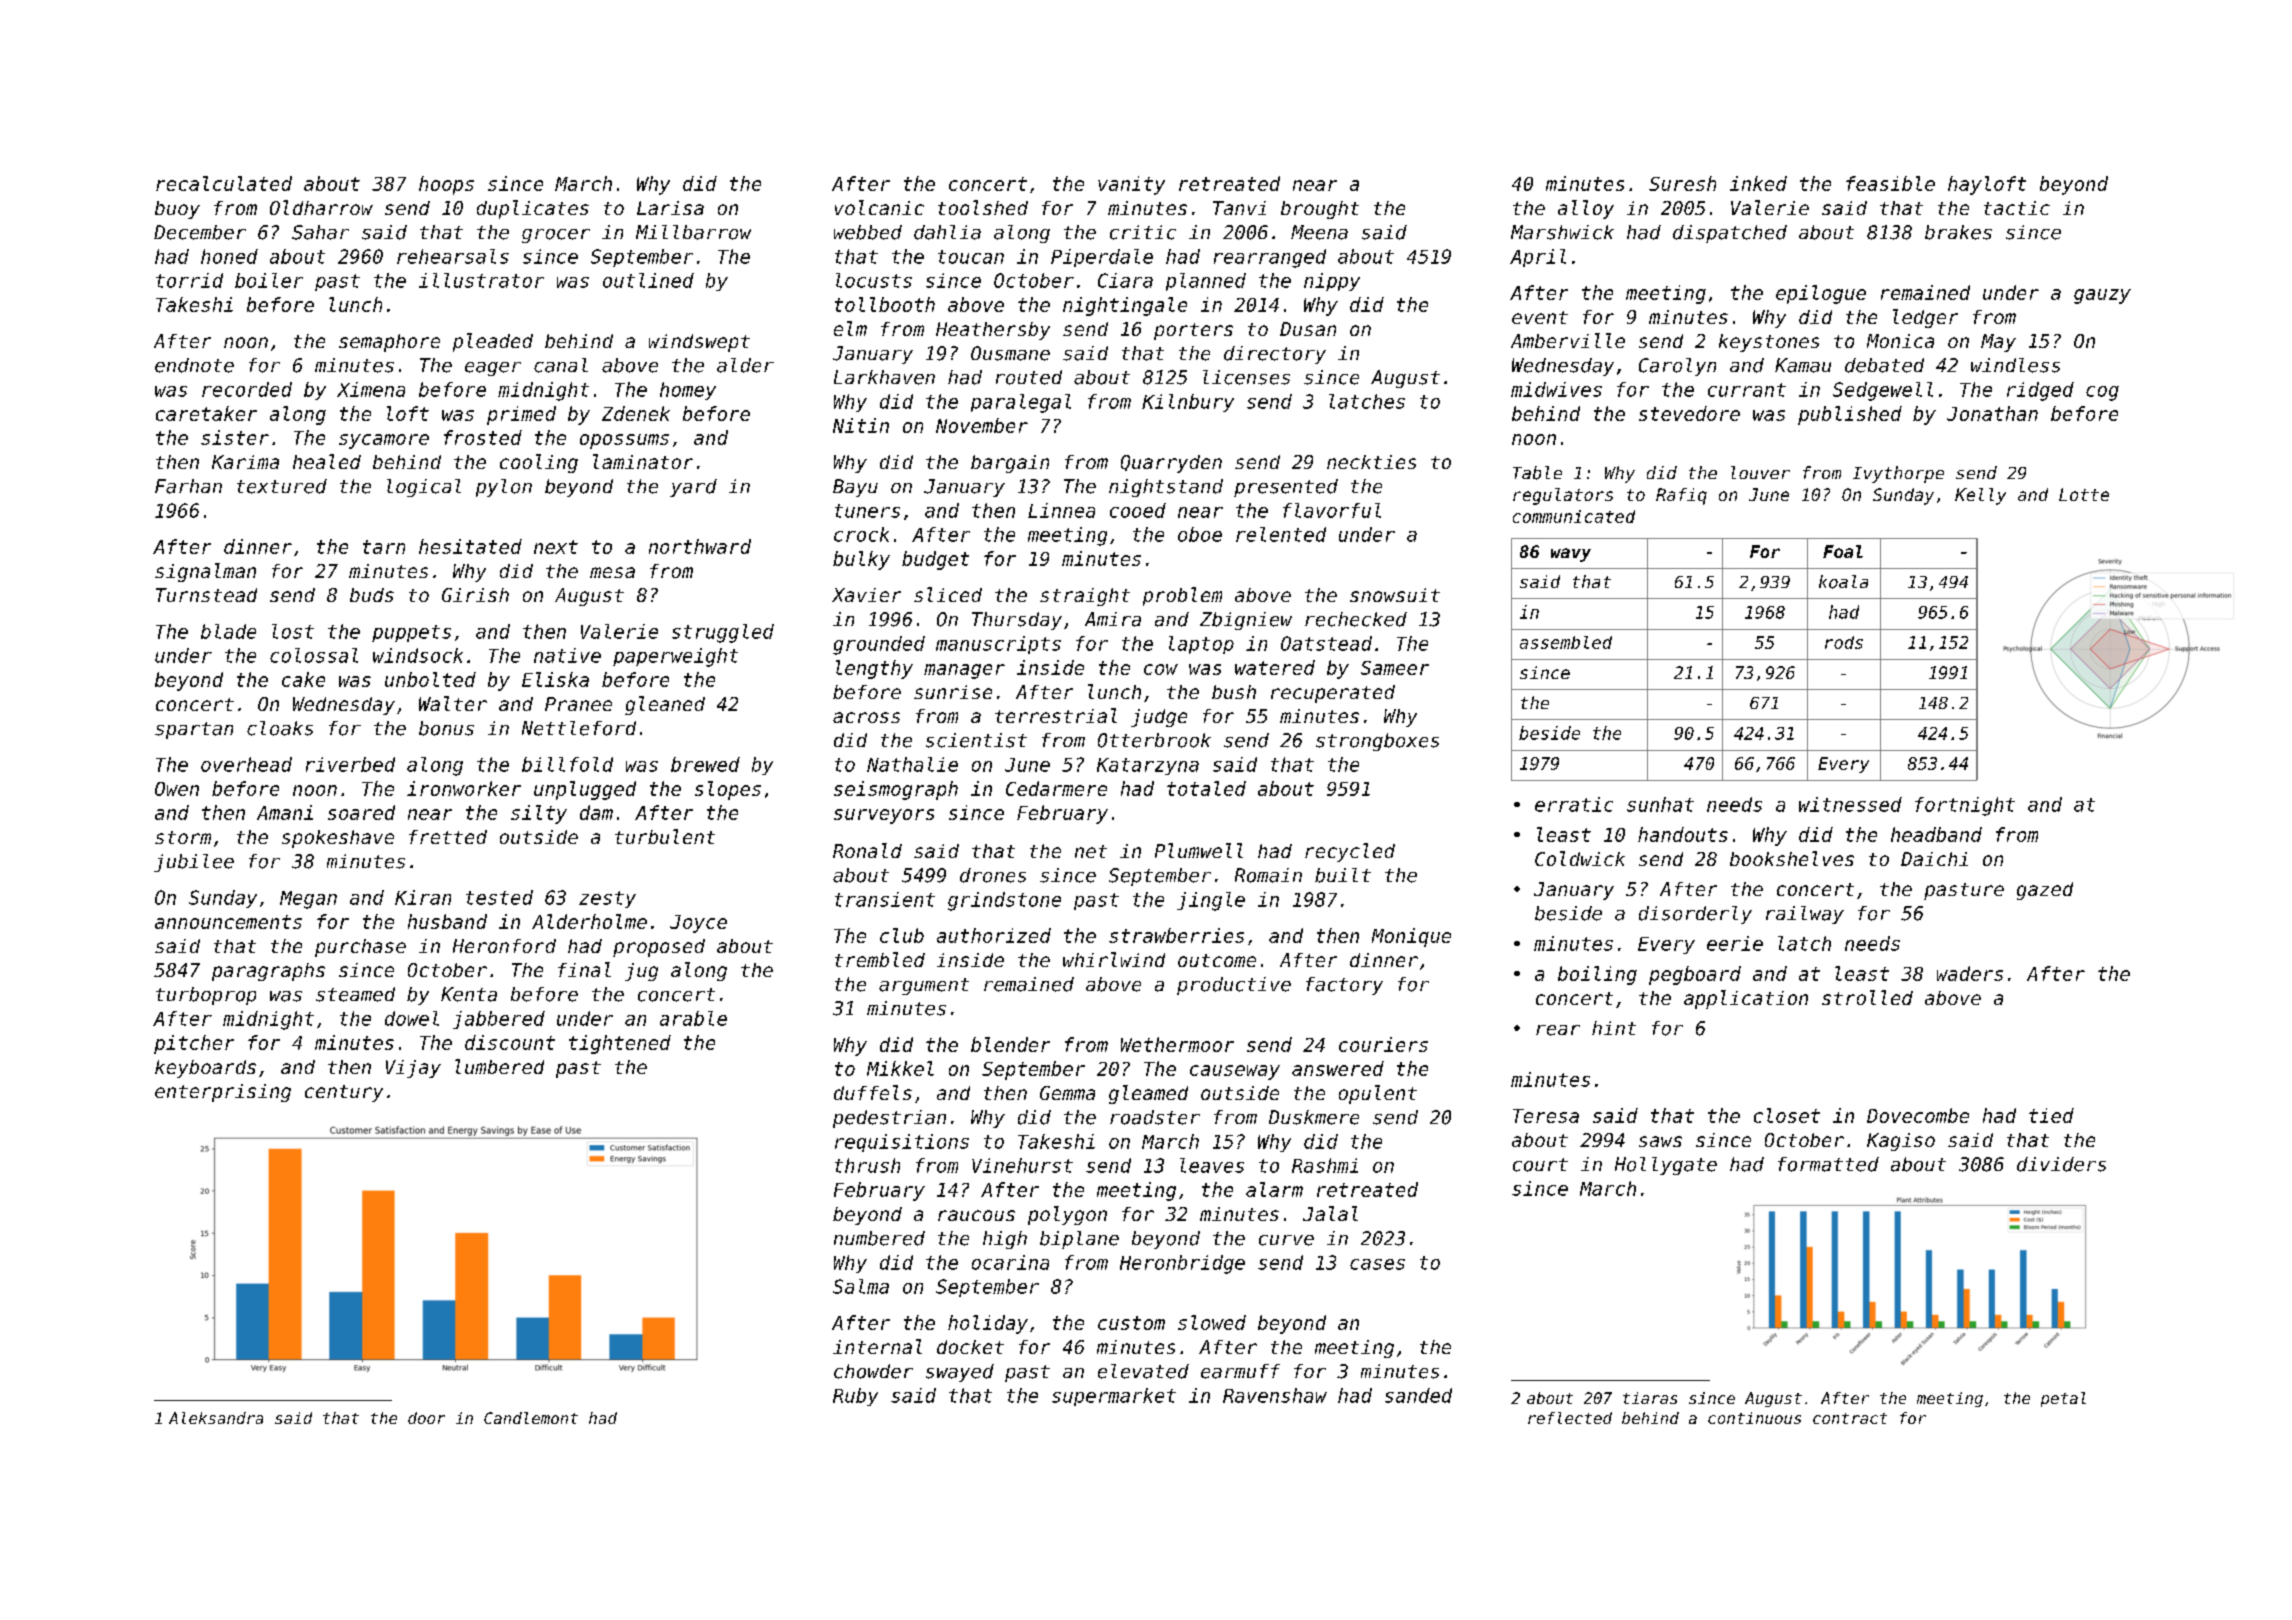  Describe the element at coordinates (861, 1286) in the screenshot. I see `Salma` at that location.
